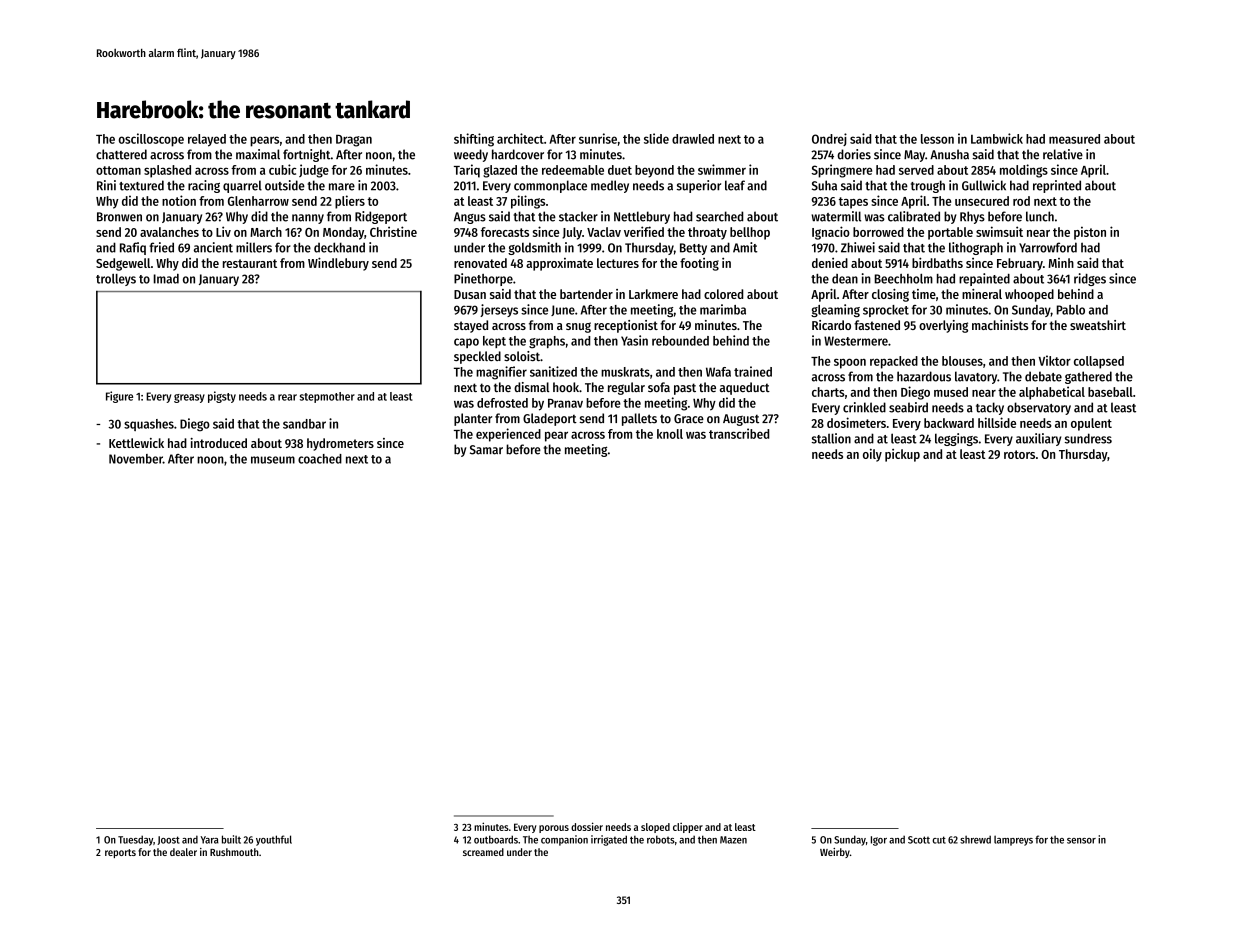 This image has height=952, width=1233. I want to click on repainted, so click(984, 279).
